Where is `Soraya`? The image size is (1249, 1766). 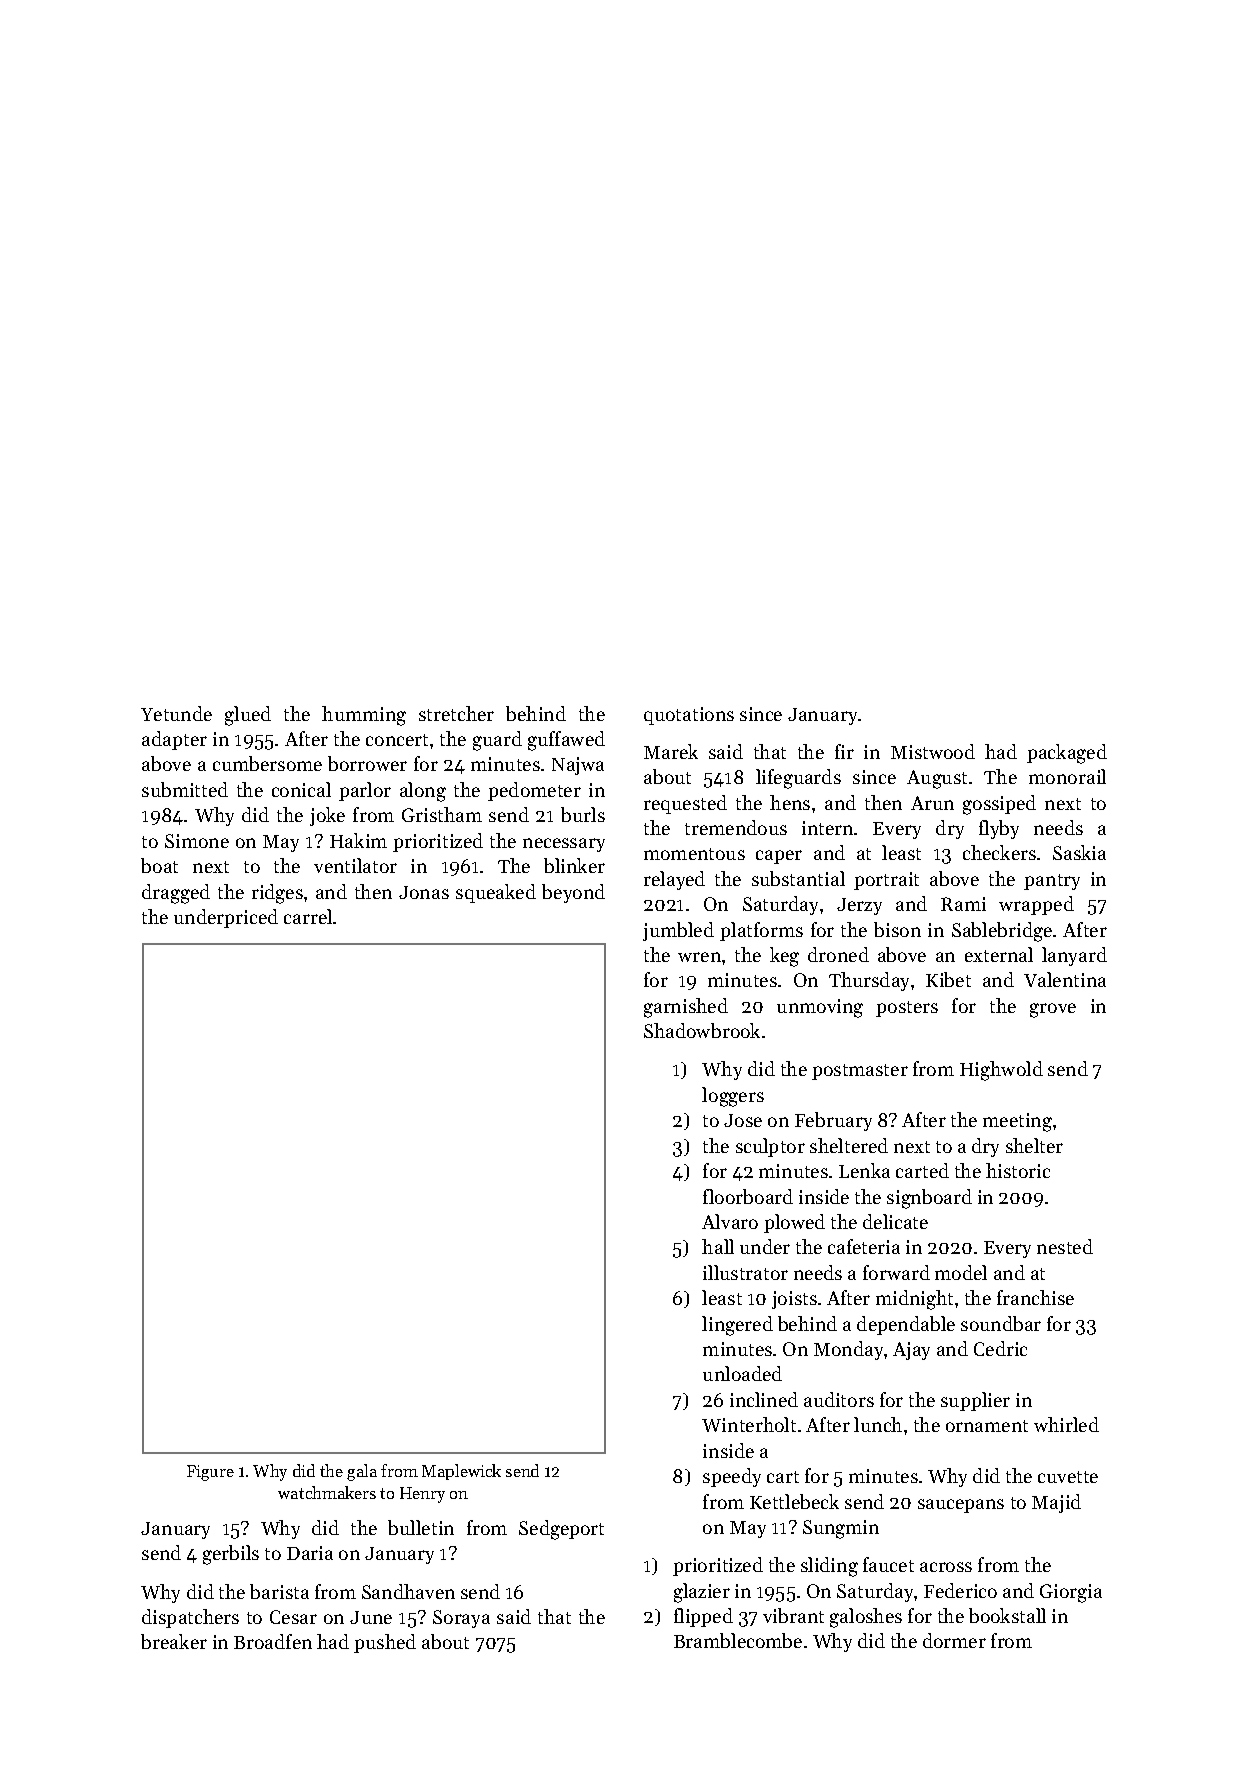 Soraya is located at coordinates (461, 1619).
